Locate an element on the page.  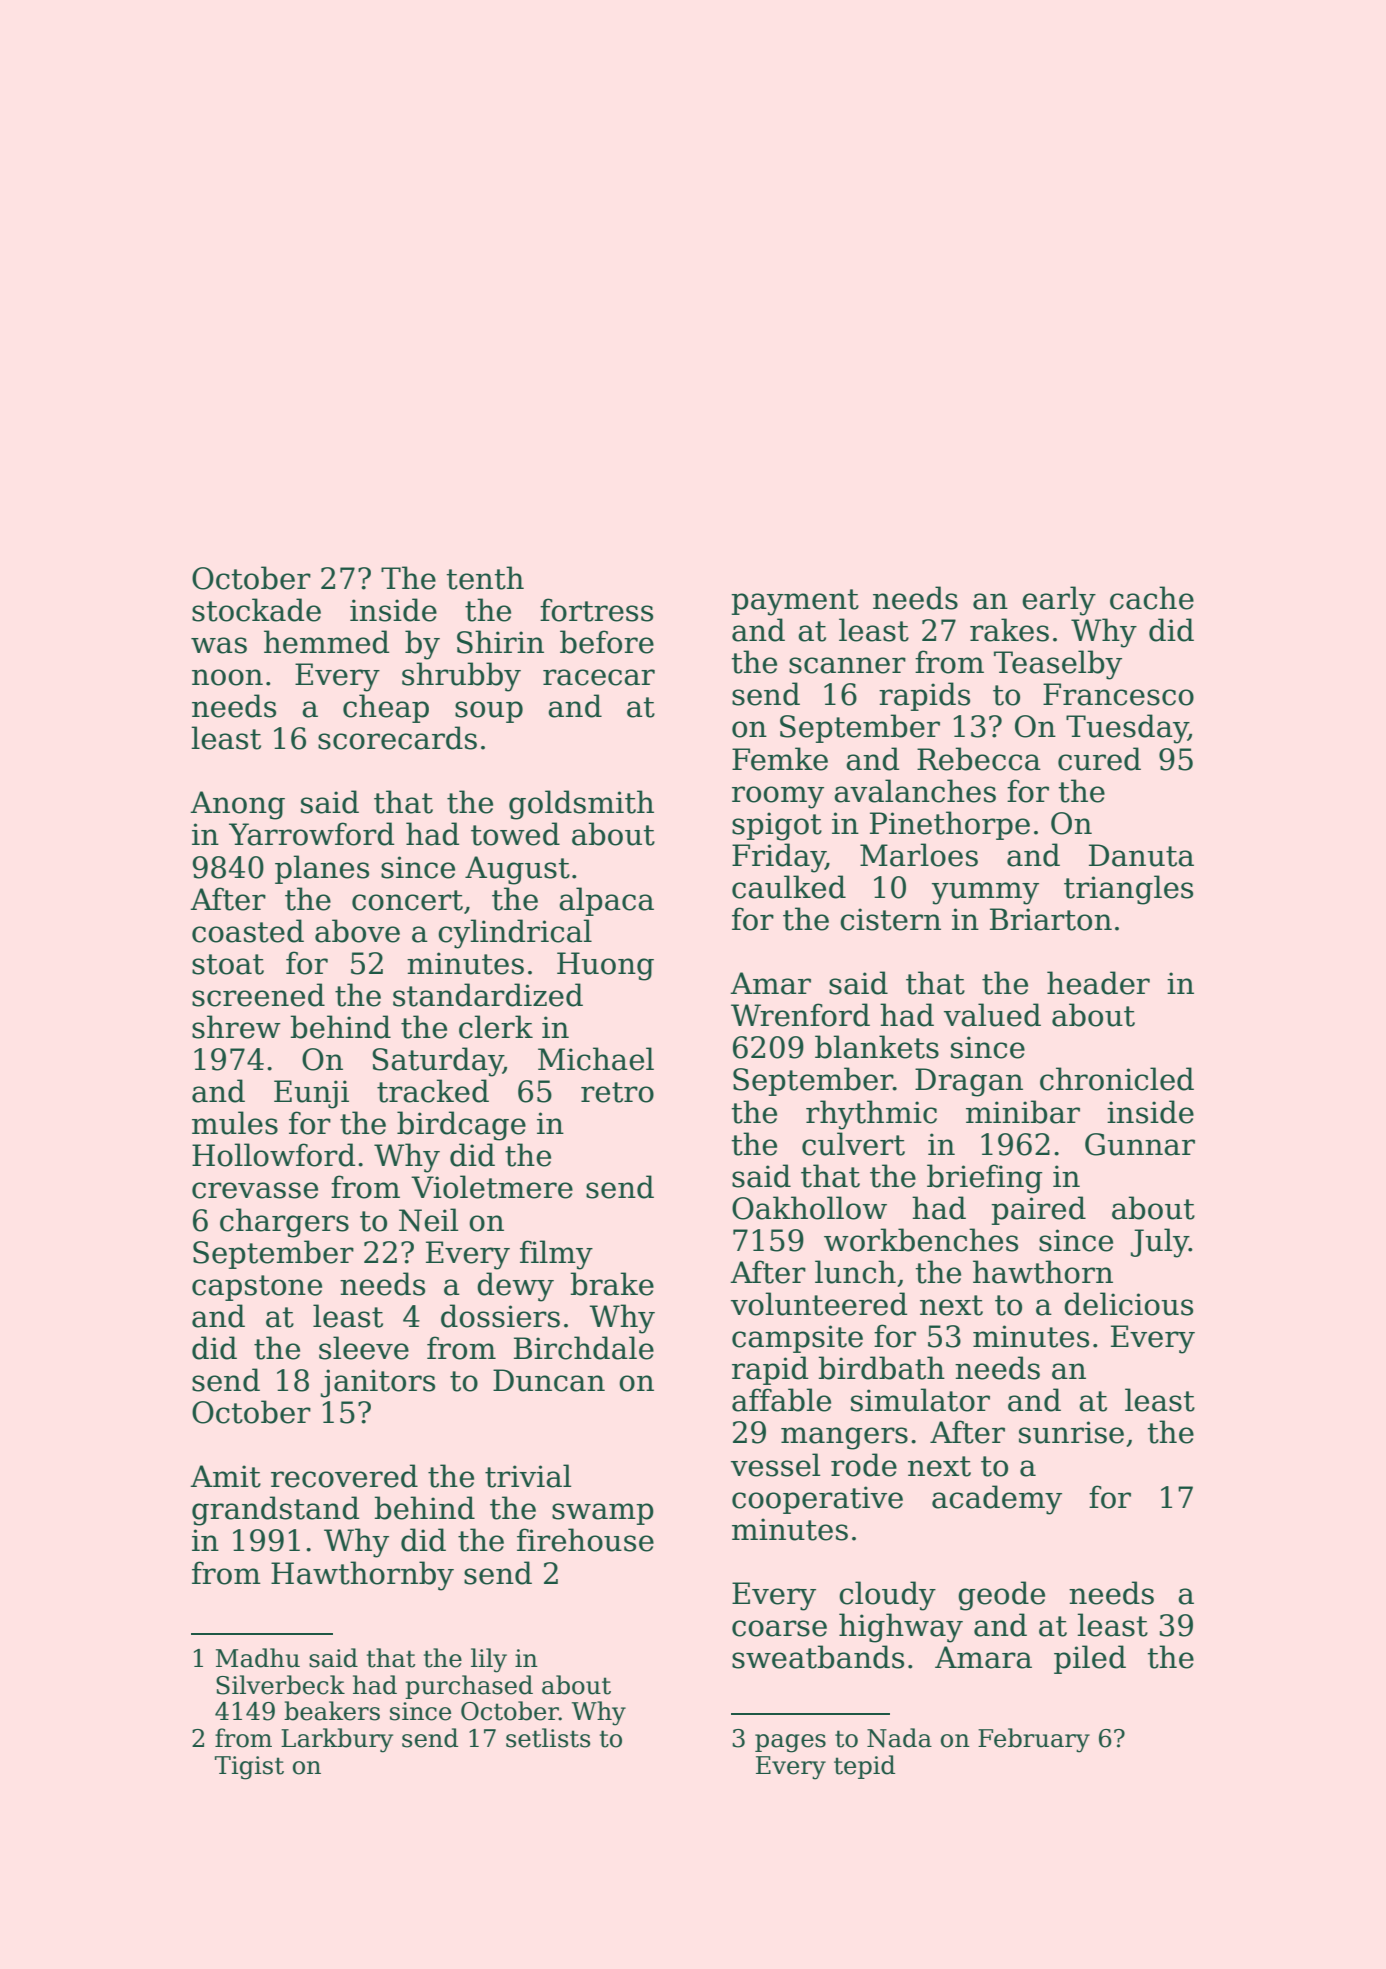
dewy is located at coordinates (515, 1287).
